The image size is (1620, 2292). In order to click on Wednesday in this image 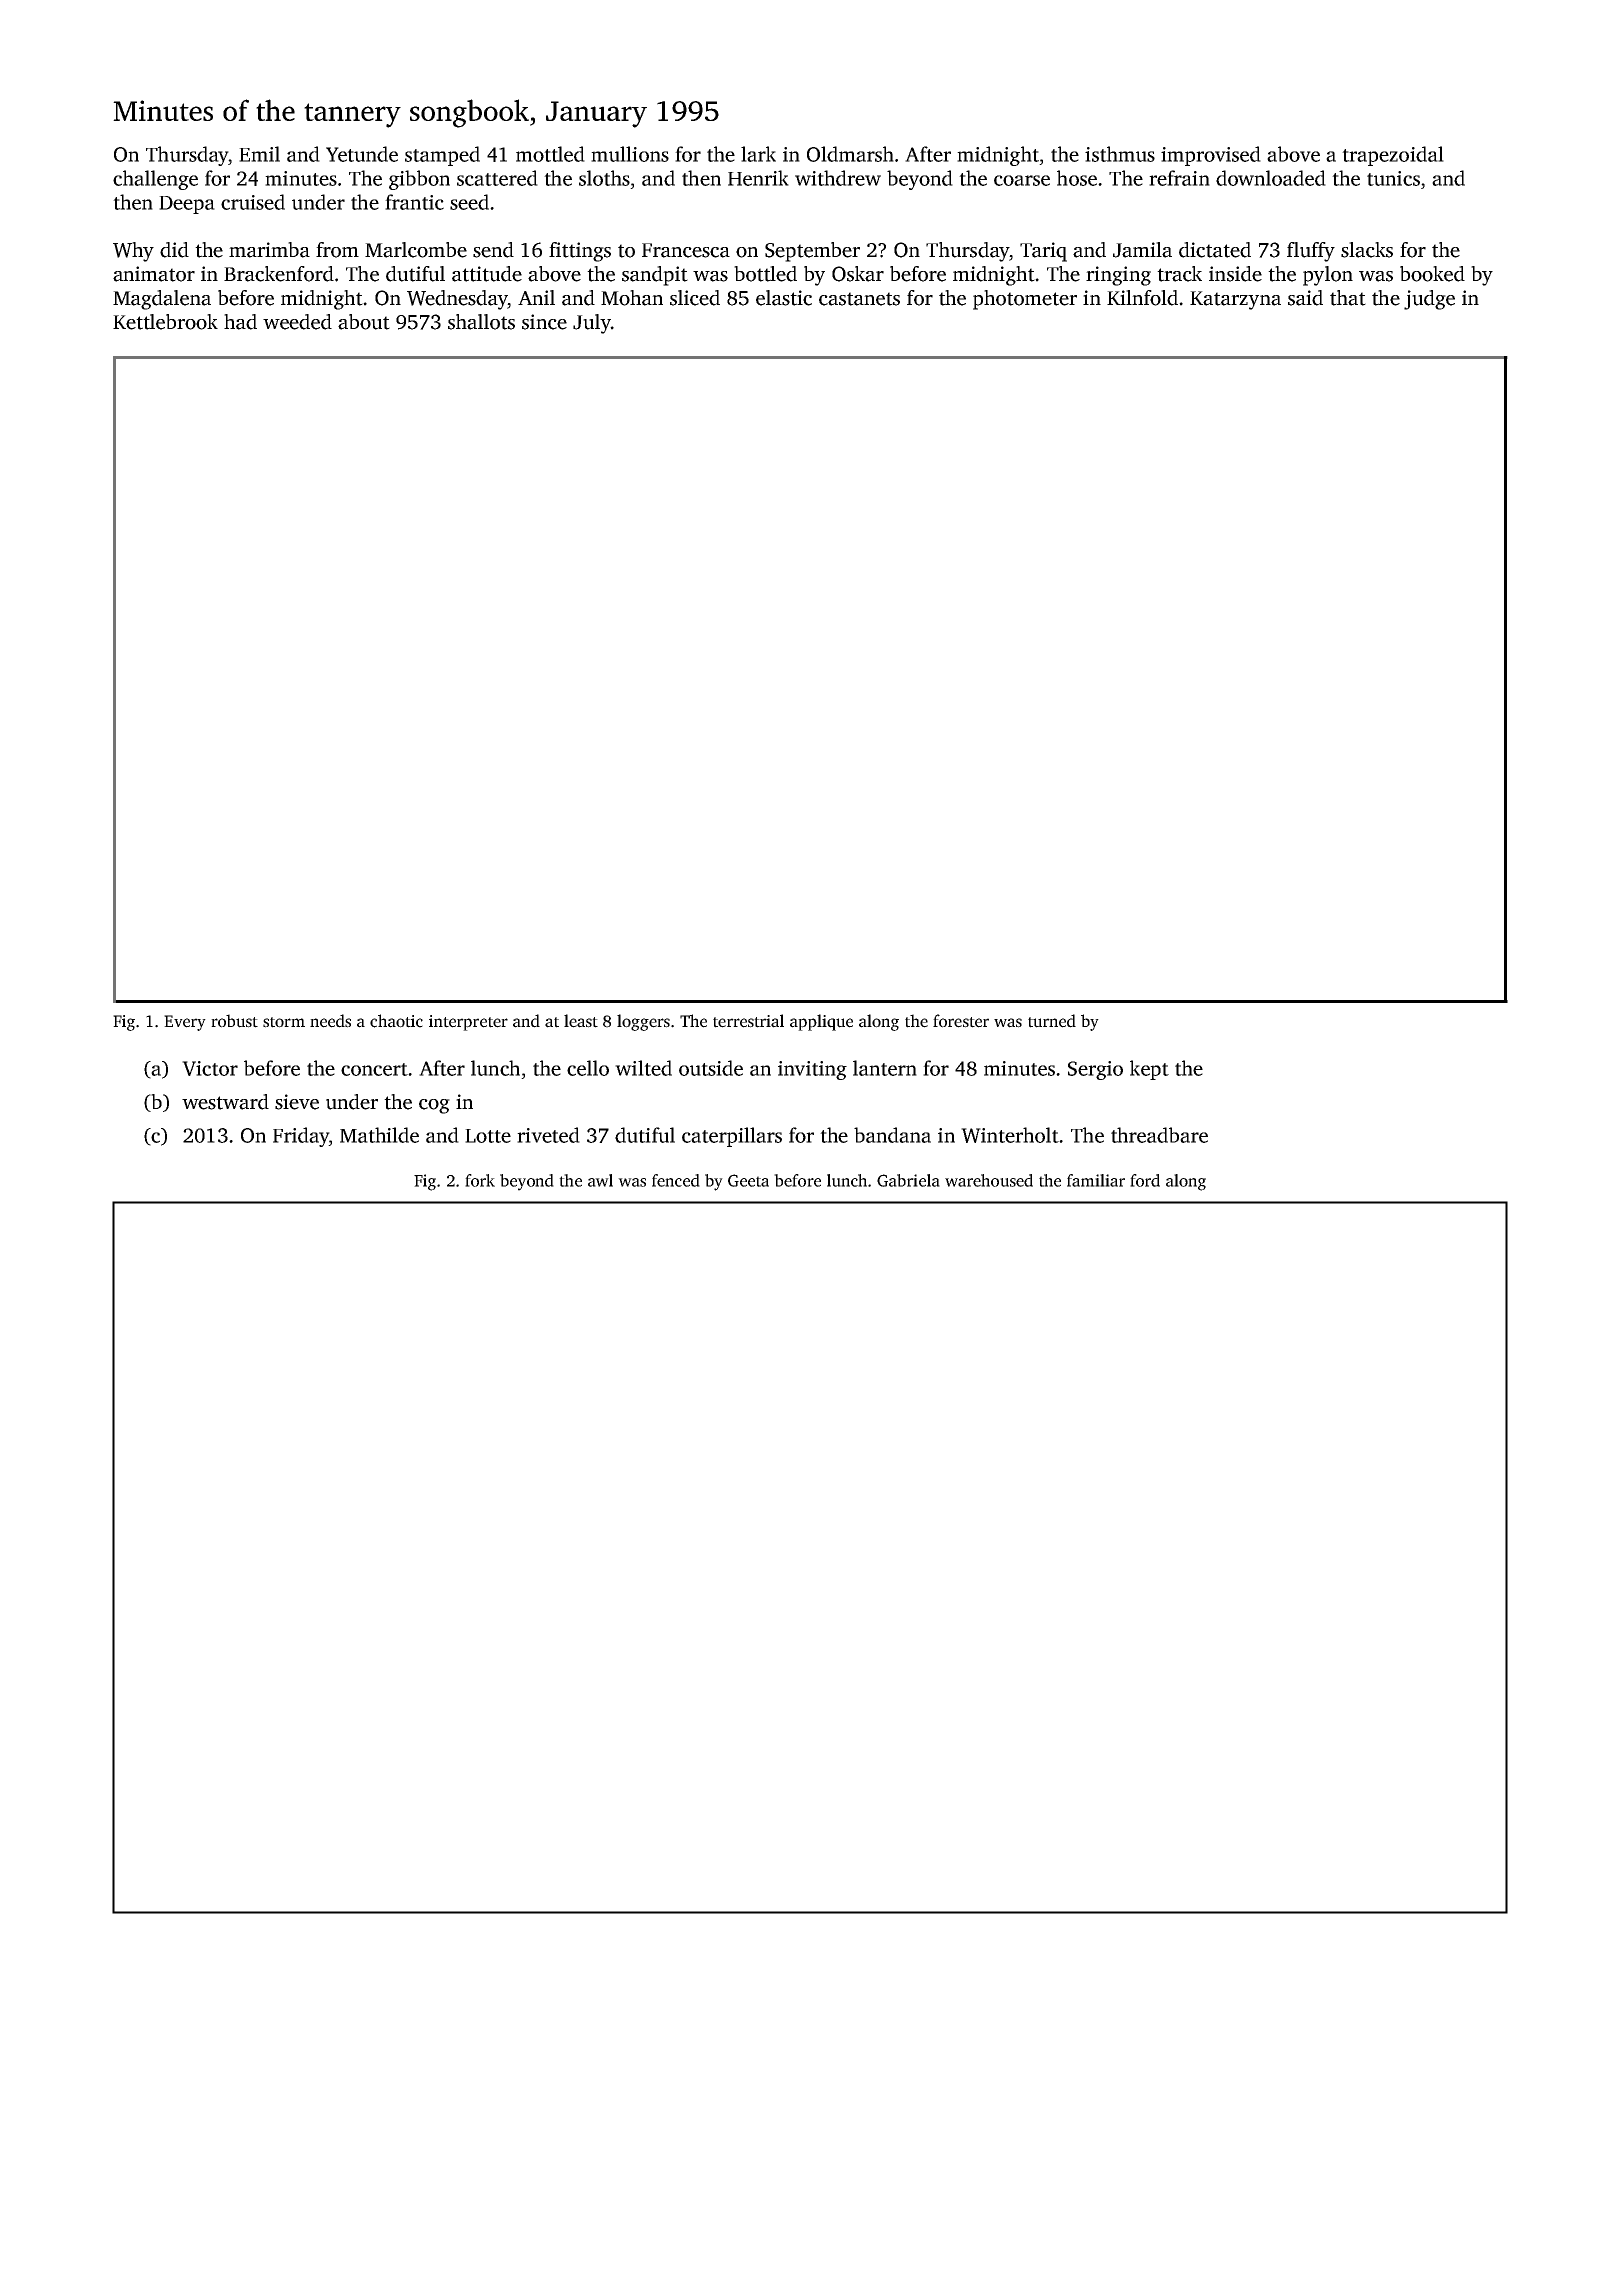, I will do `click(457, 300)`.
